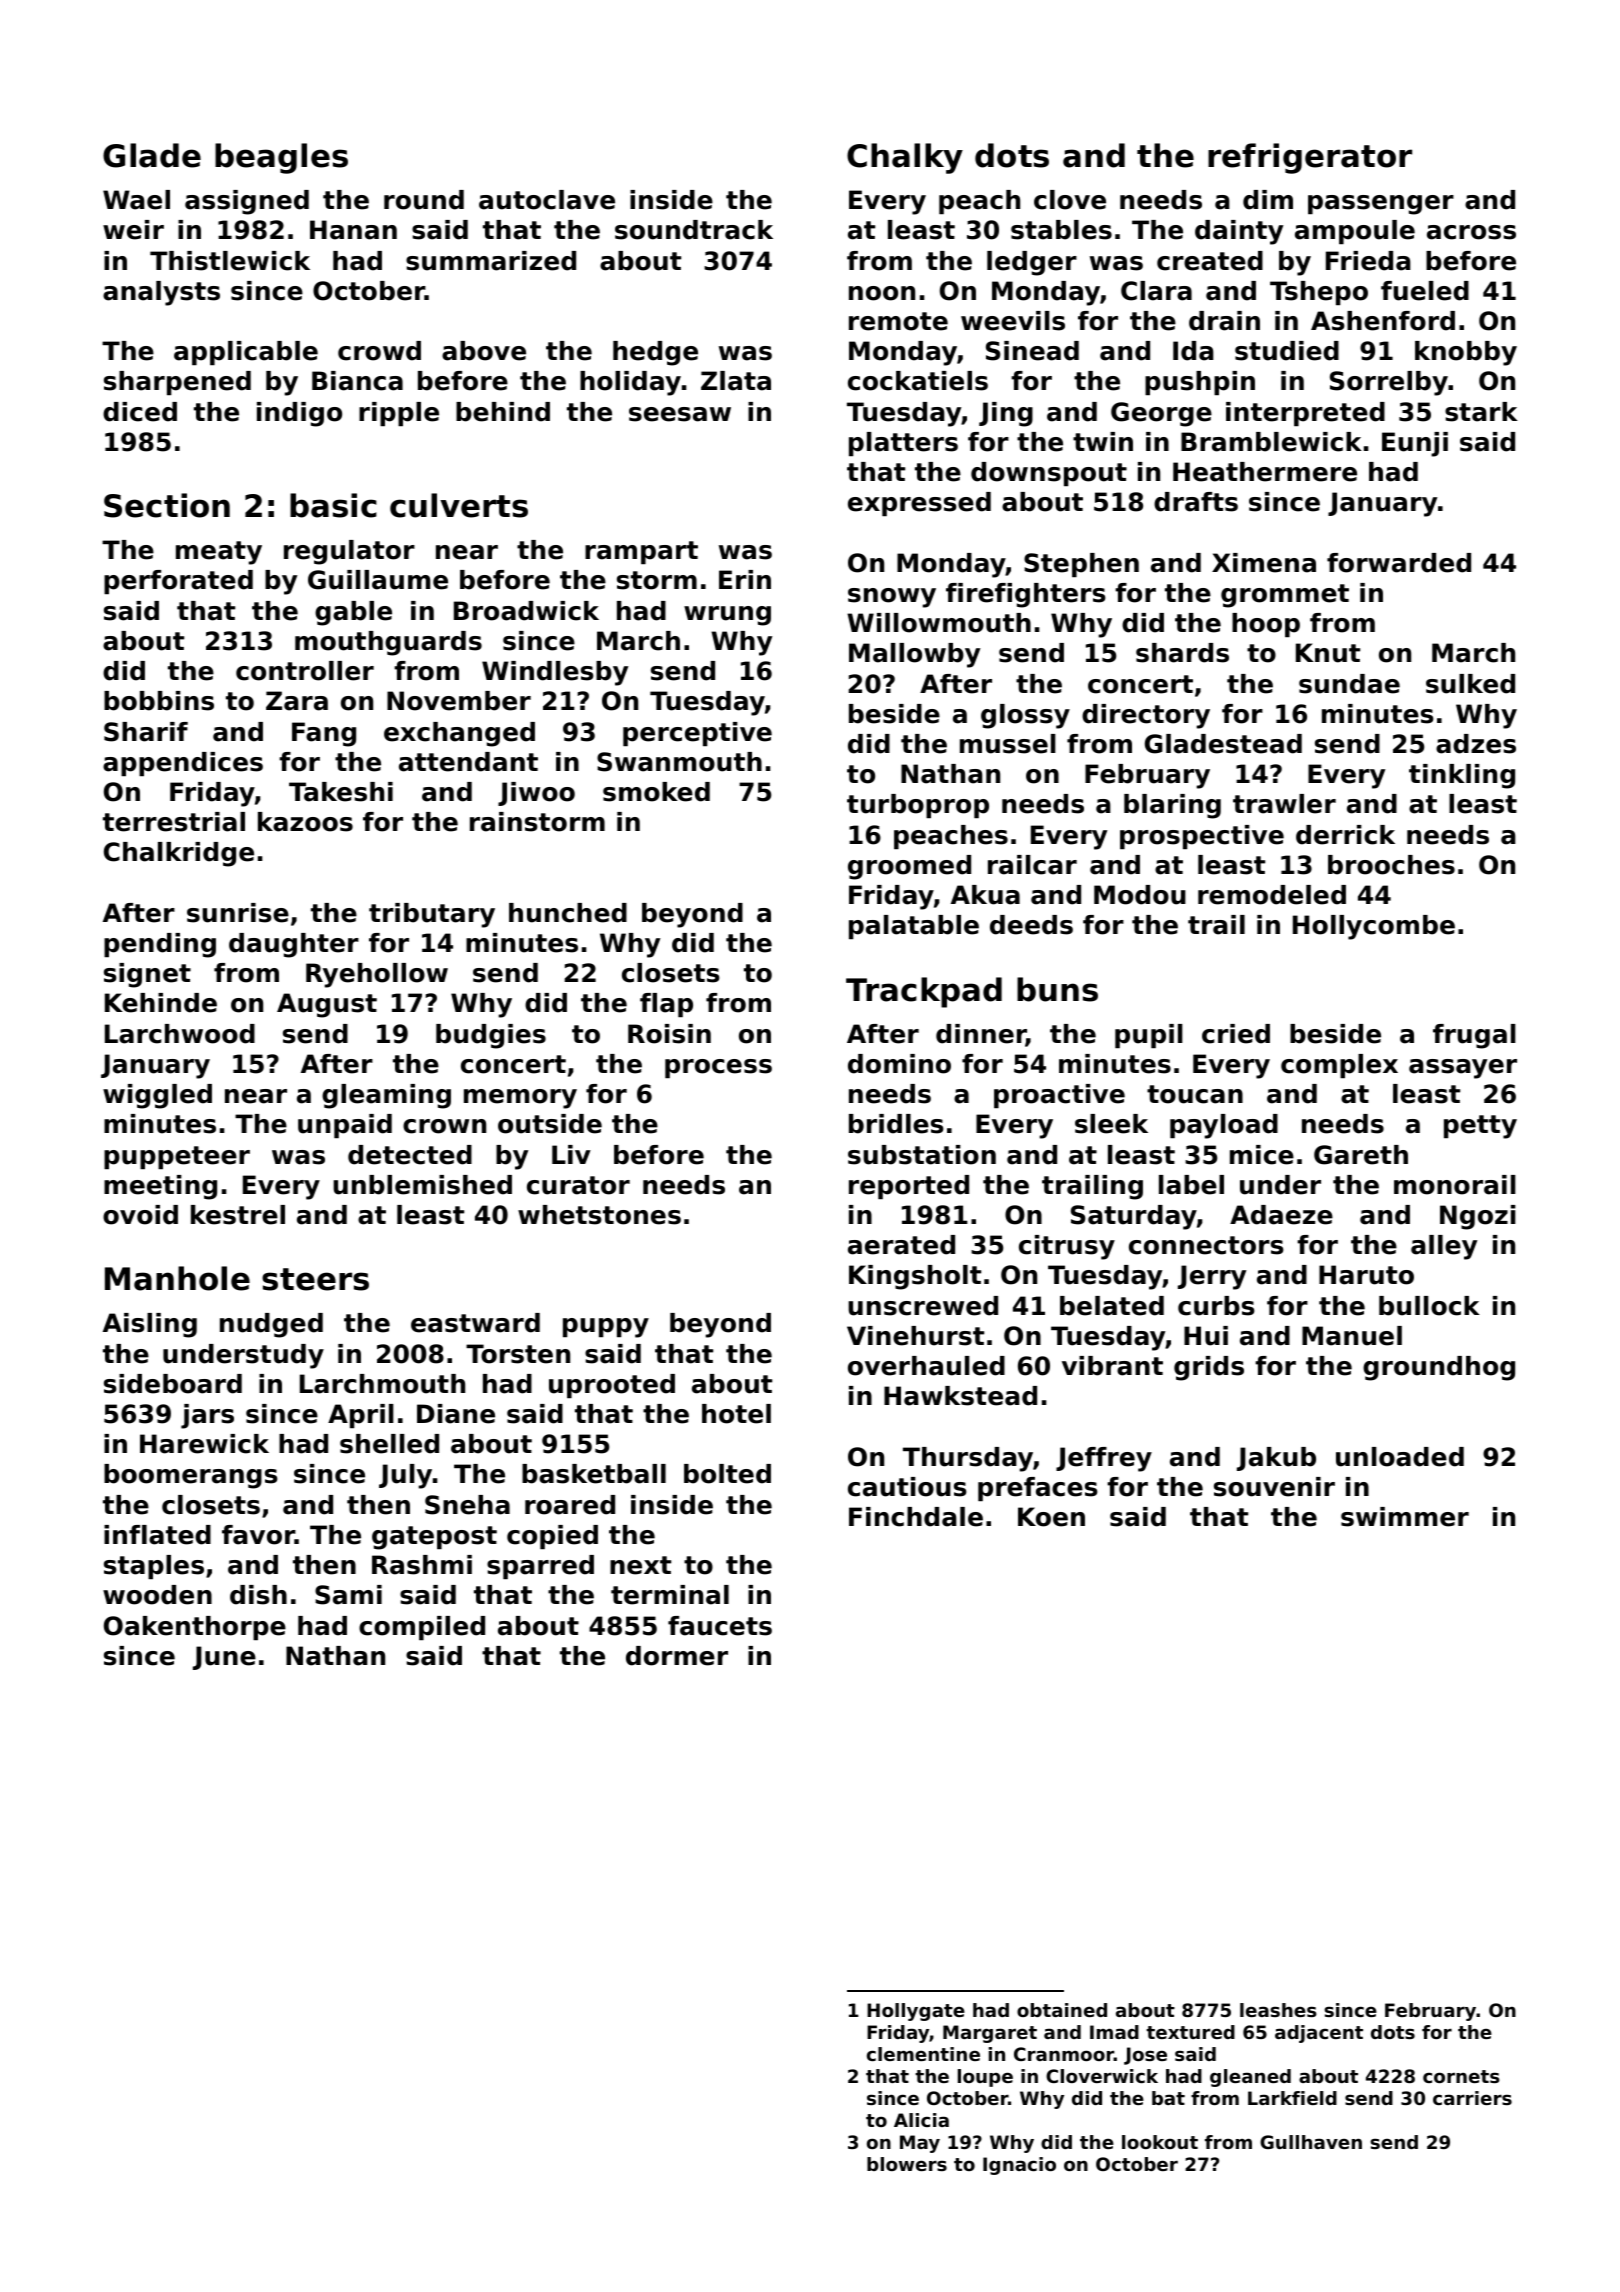  I want to click on beagles, so click(281, 158).
